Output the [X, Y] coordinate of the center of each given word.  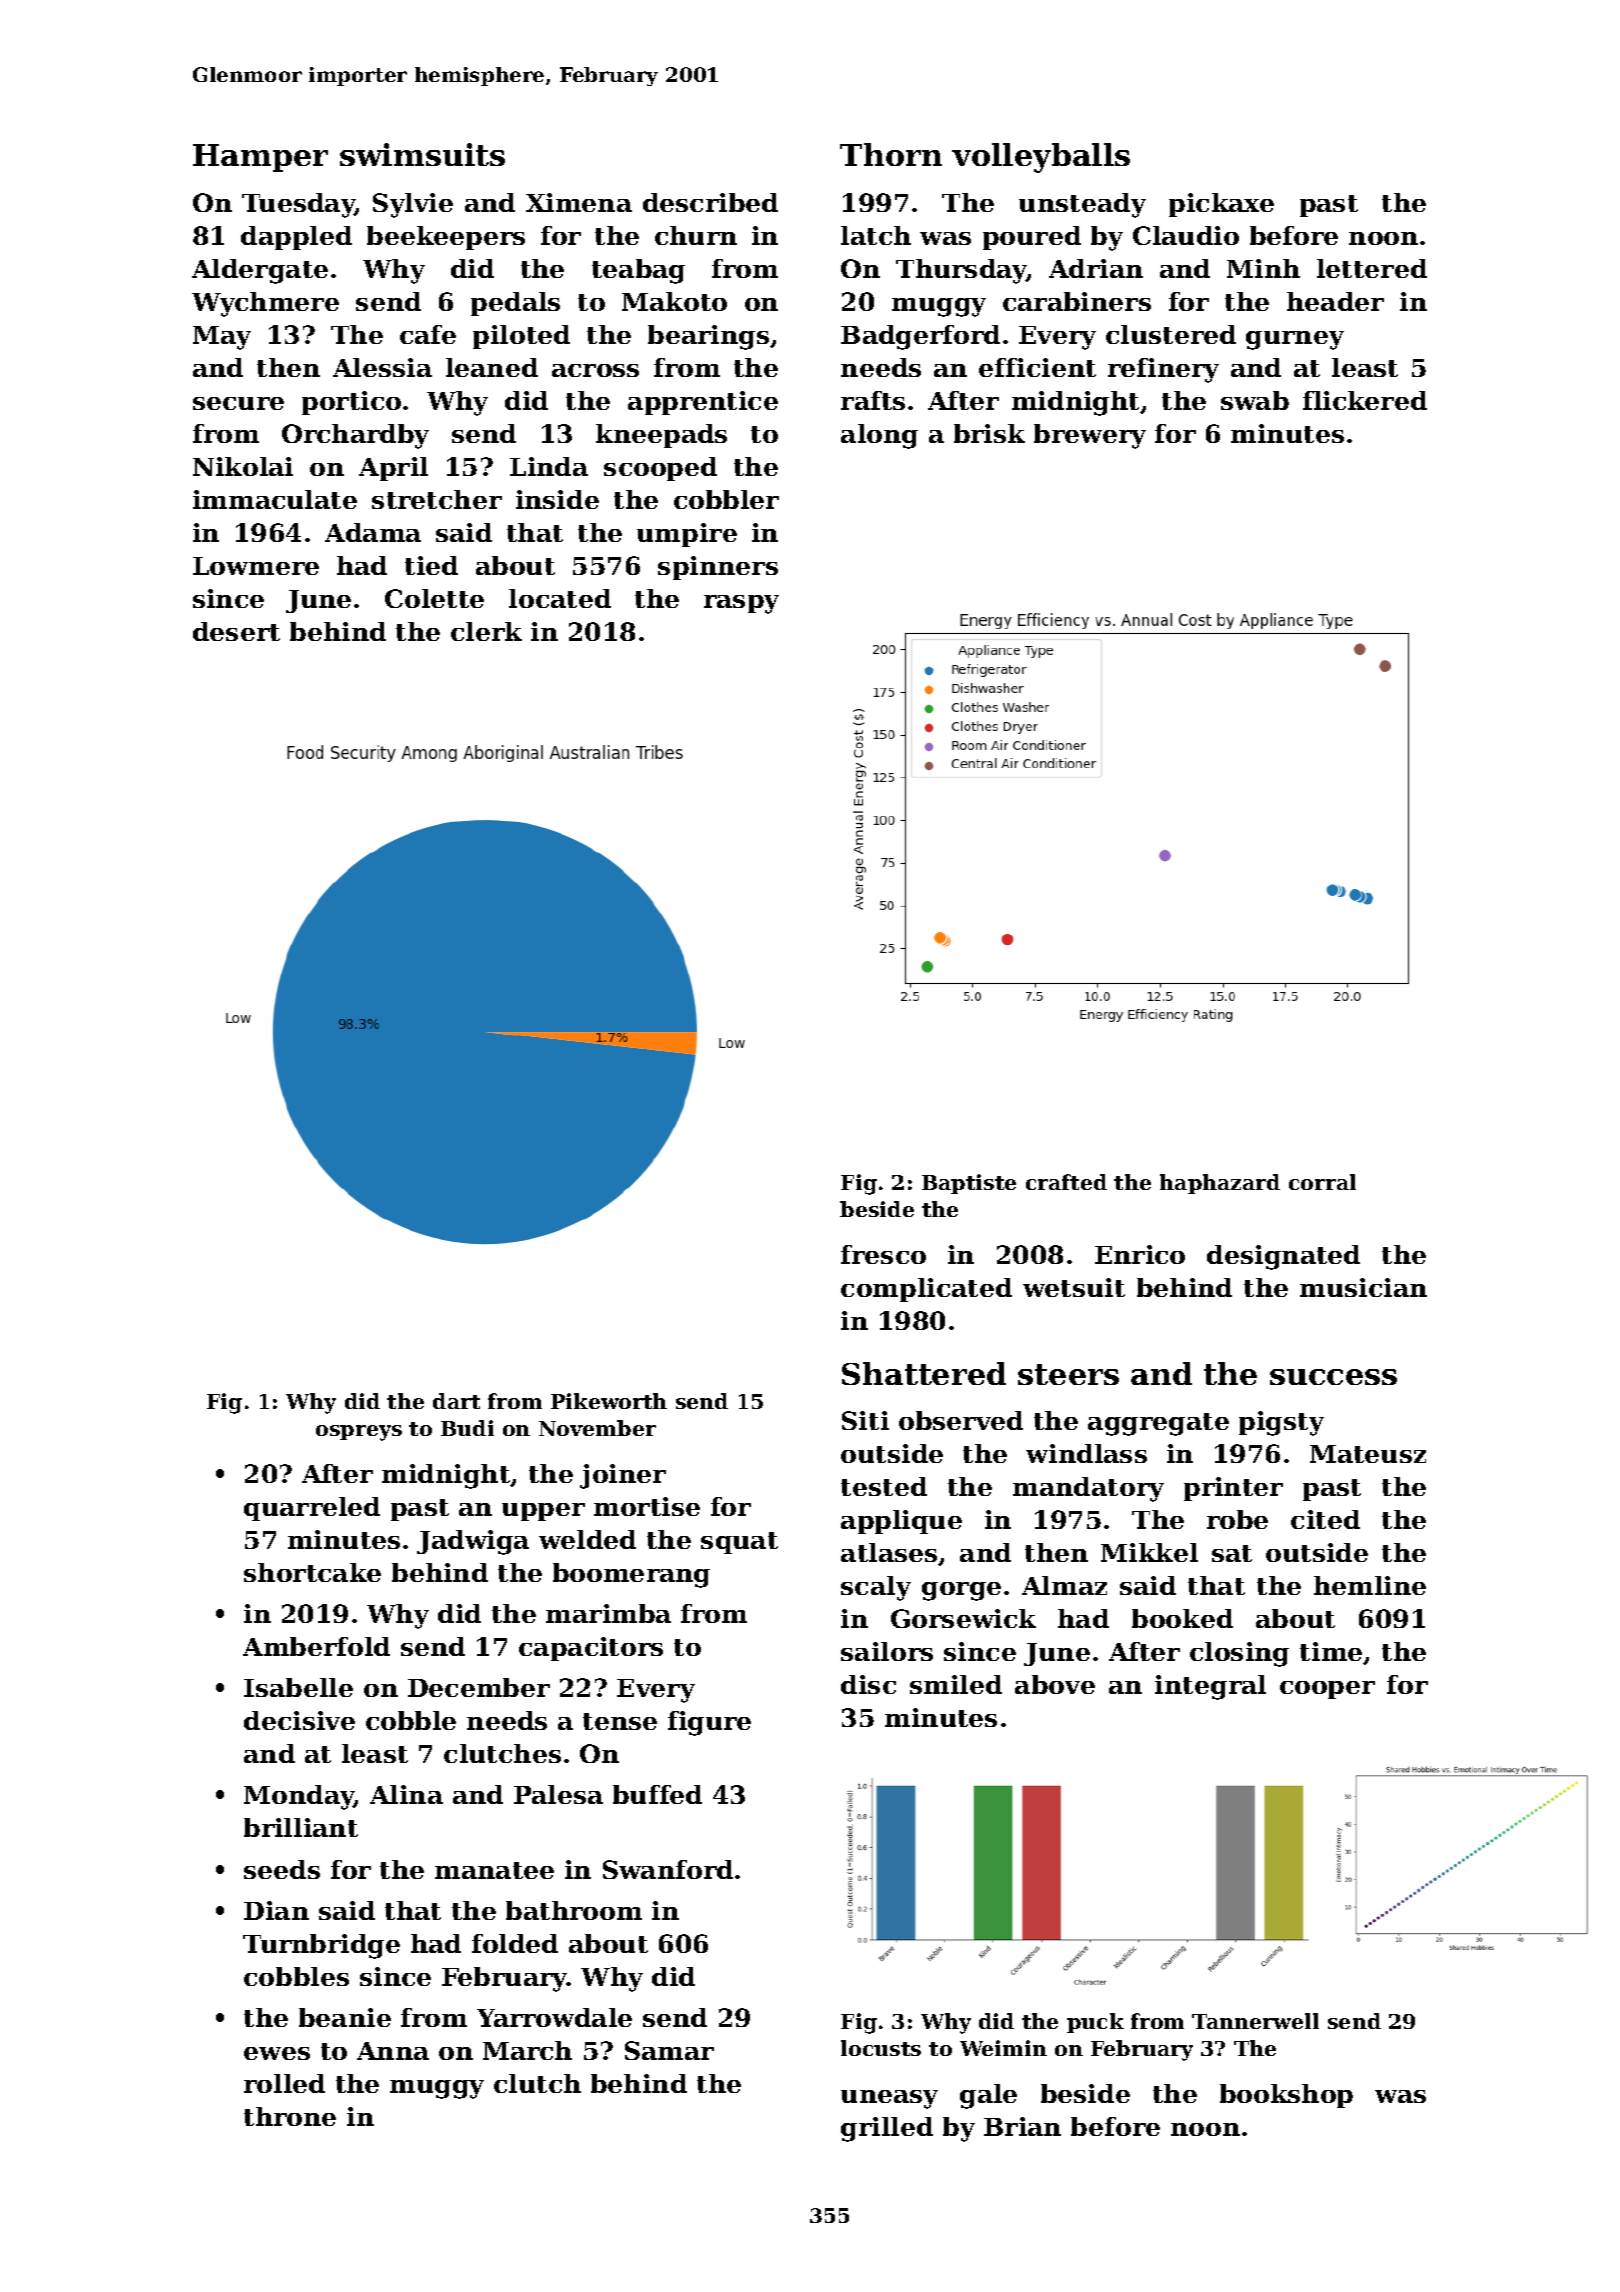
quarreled [312, 1509]
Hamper [260, 158]
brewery [1090, 436]
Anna [393, 2051]
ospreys [359, 1433]
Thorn [891, 154]
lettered [1372, 268]
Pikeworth [609, 1401]
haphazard [1220, 1184]
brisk [989, 433]
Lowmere [256, 566]
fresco [883, 1254]
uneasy [889, 2099]
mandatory [1088, 1489]
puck [1095, 2023]
